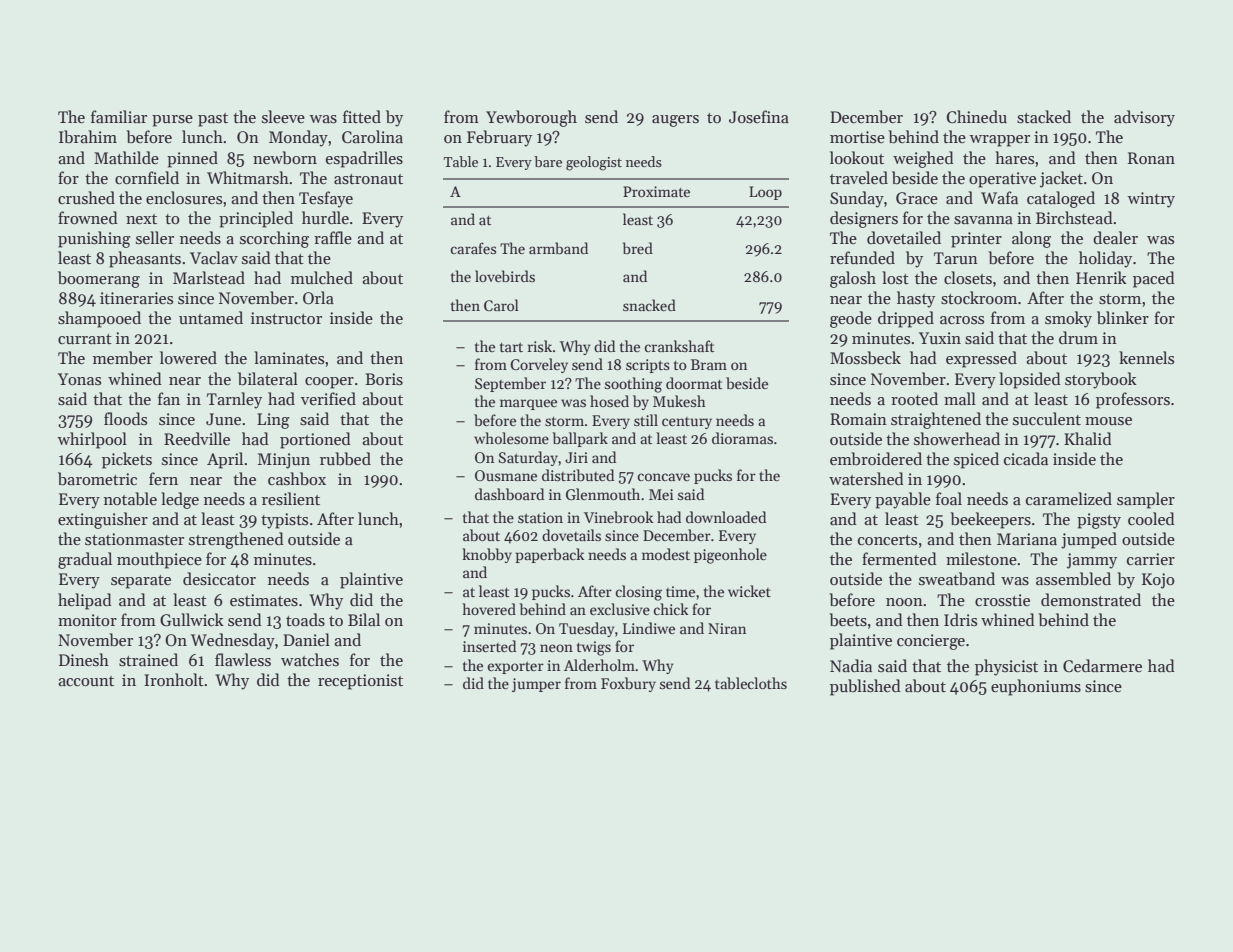 Image resolution: width=1233 pixels, height=952 pixels. I want to click on astronaut, so click(368, 179).
